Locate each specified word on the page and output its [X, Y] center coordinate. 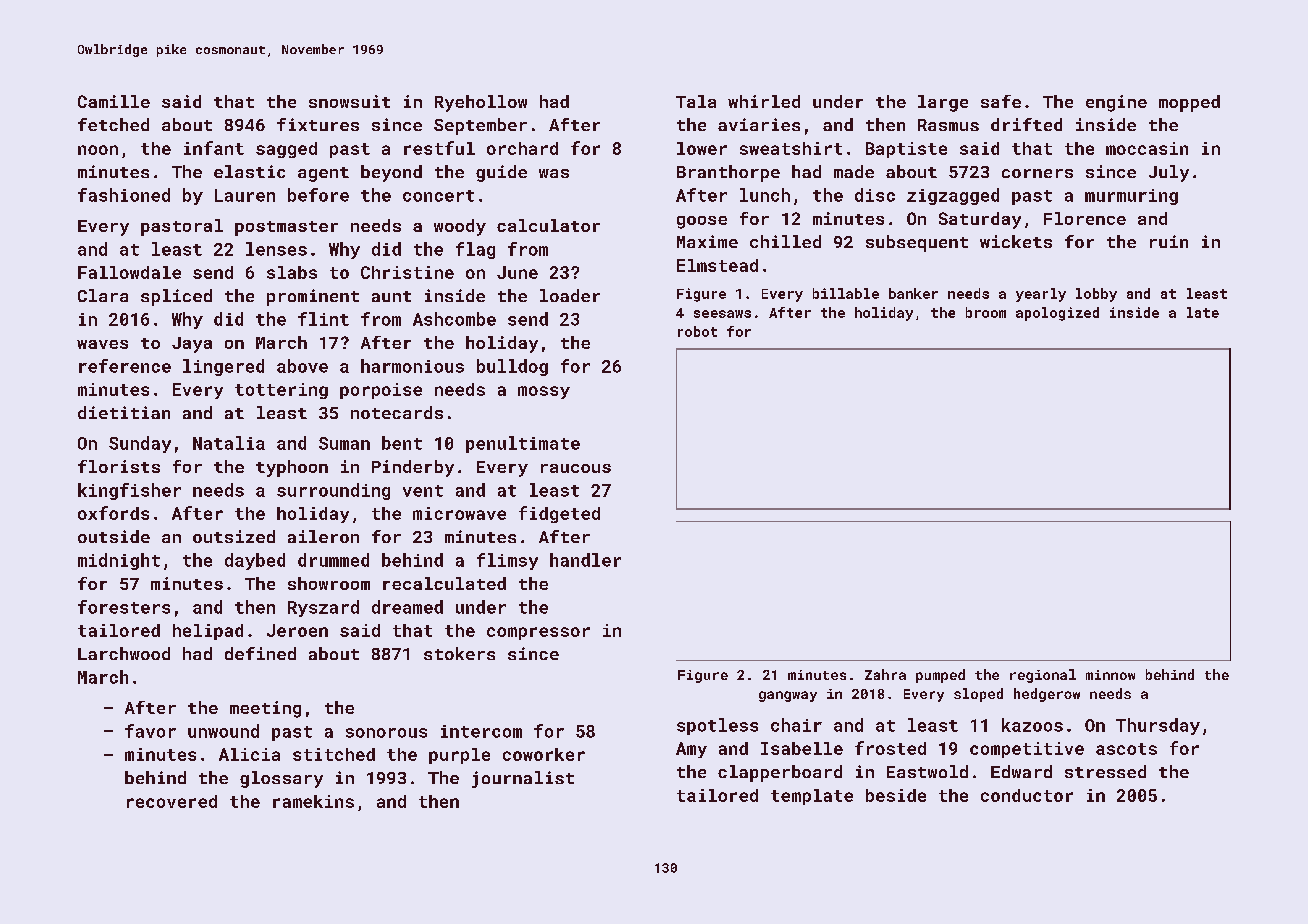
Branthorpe [728, 173]
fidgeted [559, 514]
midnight [119, 561]
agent [323, 174]
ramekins [313, 801]
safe [1001, 101]
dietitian [124, 412]
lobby [1096, 295]
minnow [1110, 675]
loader [570, 295]
